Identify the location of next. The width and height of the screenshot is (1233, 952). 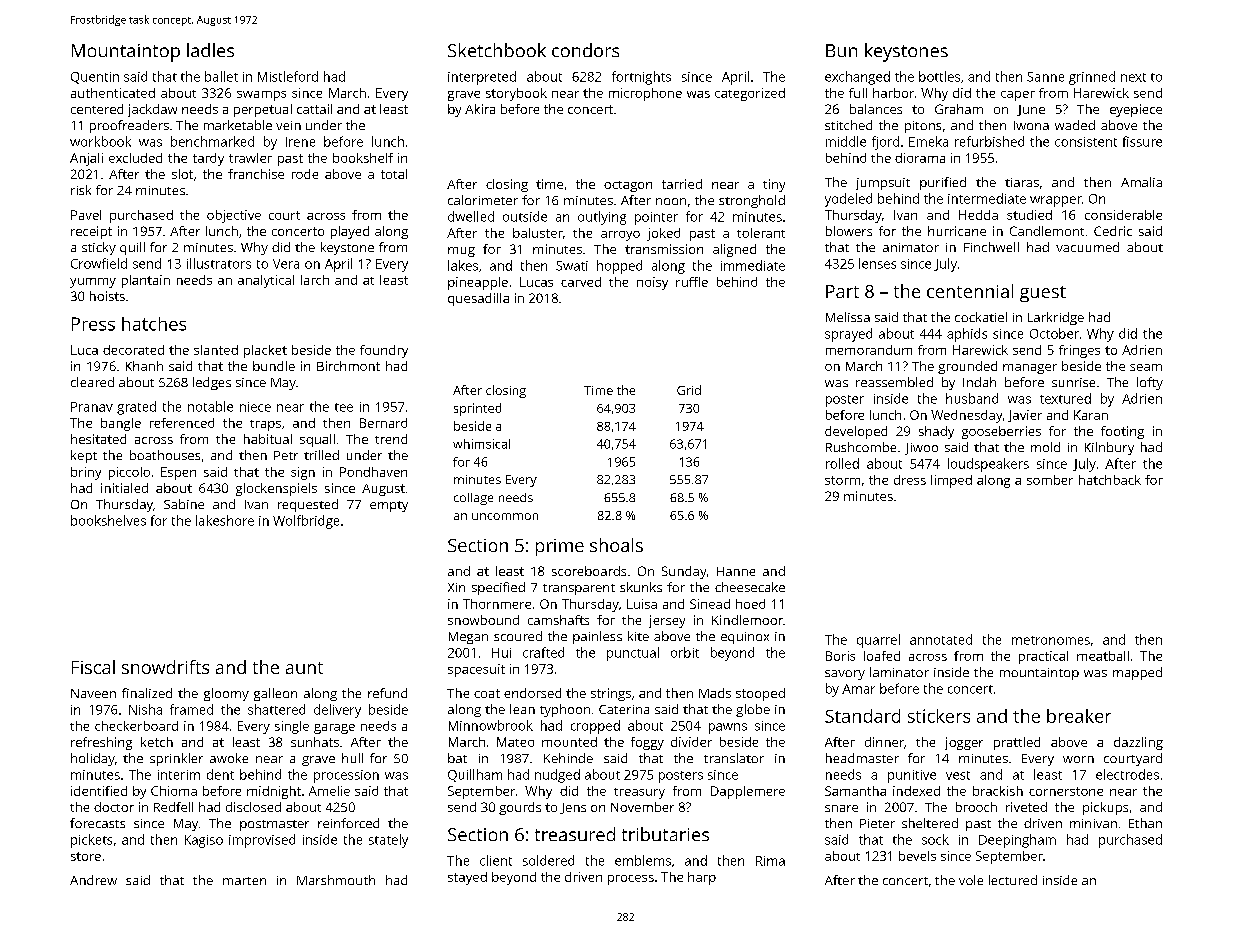
(1133, 77).
